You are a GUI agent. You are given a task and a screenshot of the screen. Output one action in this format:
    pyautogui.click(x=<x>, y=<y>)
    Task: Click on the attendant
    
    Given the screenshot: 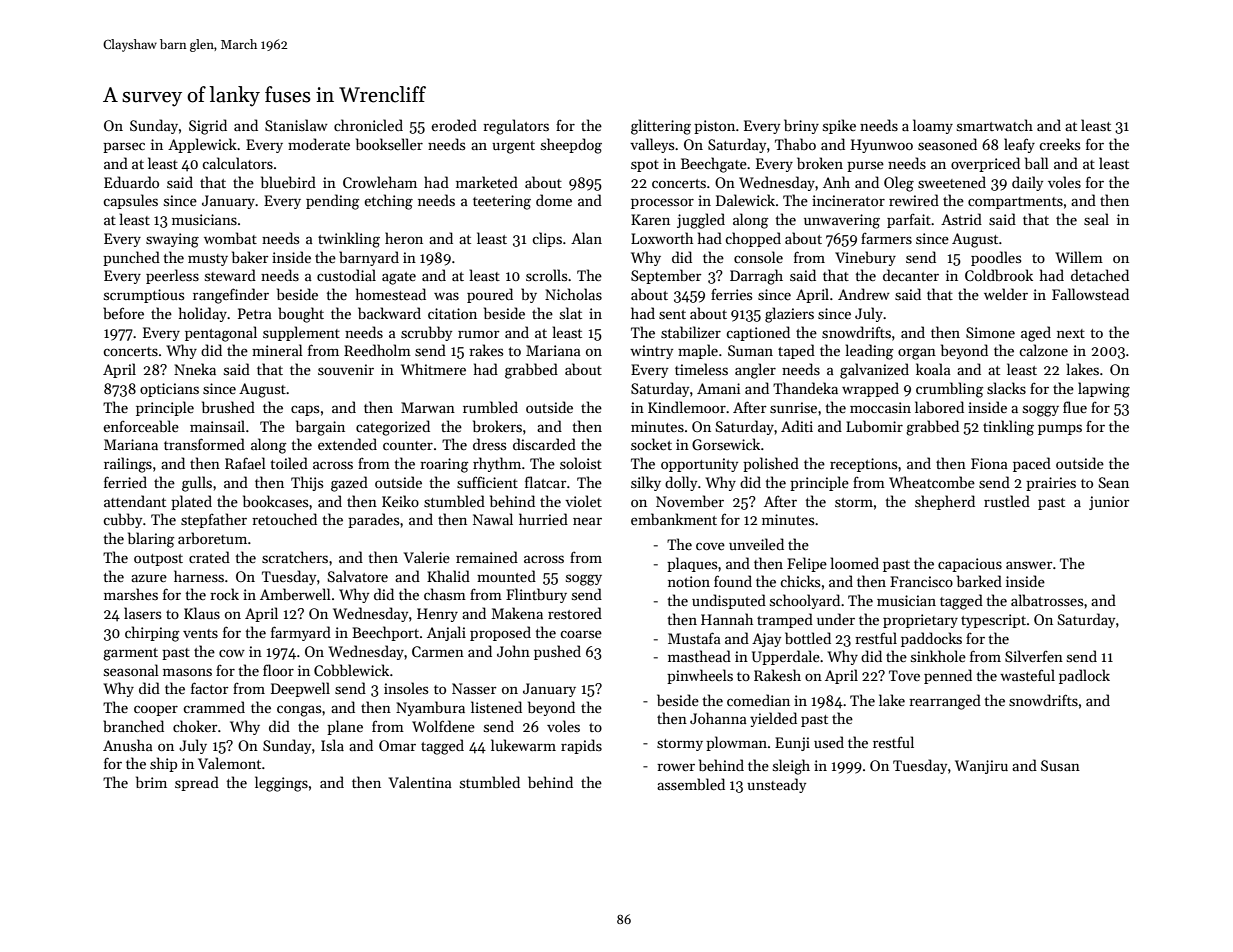 What is the action you would take?
    pyautogui.click(x=135, y=501)
